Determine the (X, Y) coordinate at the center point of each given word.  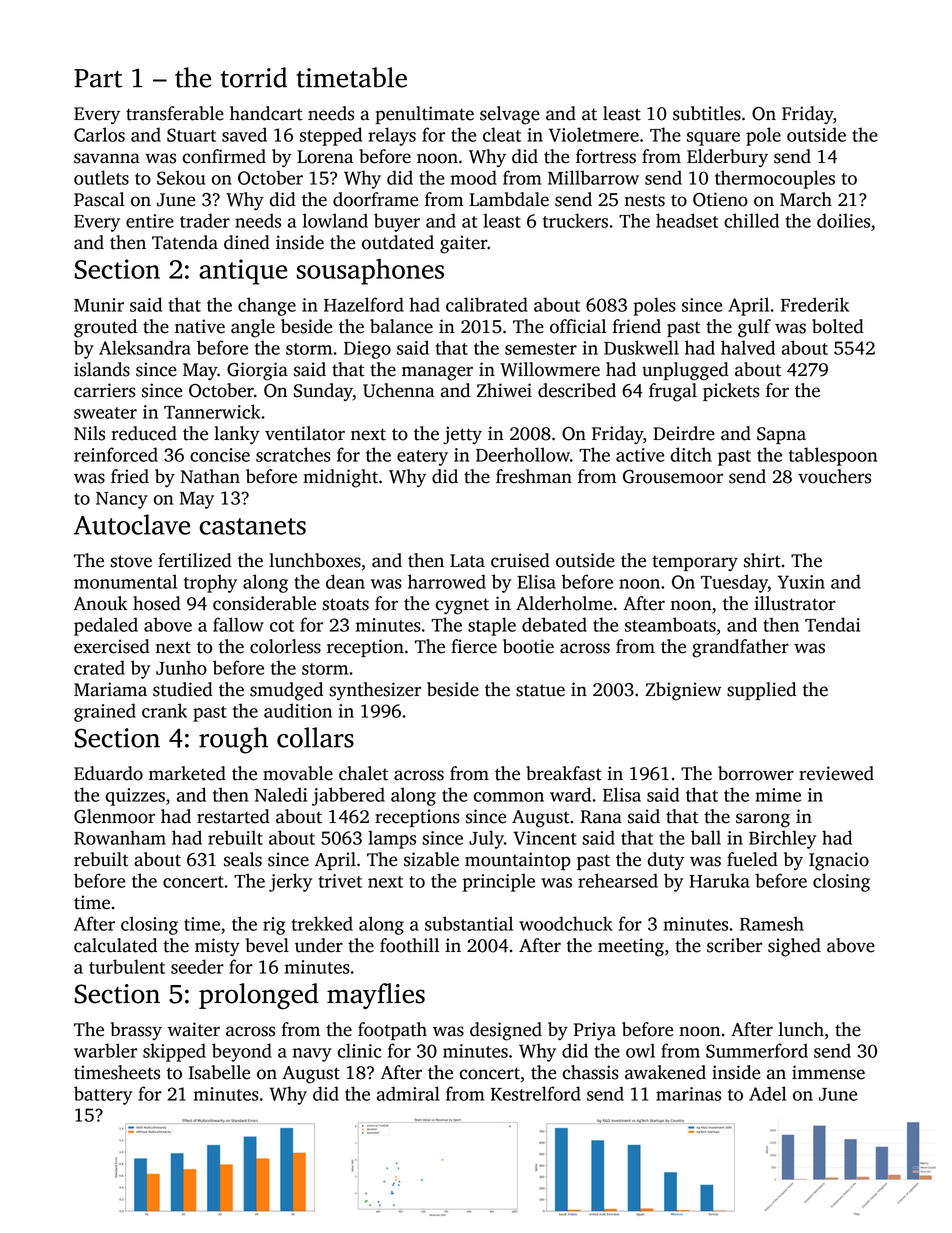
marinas (688, 1094)
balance (401, 326)
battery (103, 1095)
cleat (502, 134)
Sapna (781, 435)
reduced (144, 433)
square (713, 139)
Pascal (99, 199)
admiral (408, 1093)
